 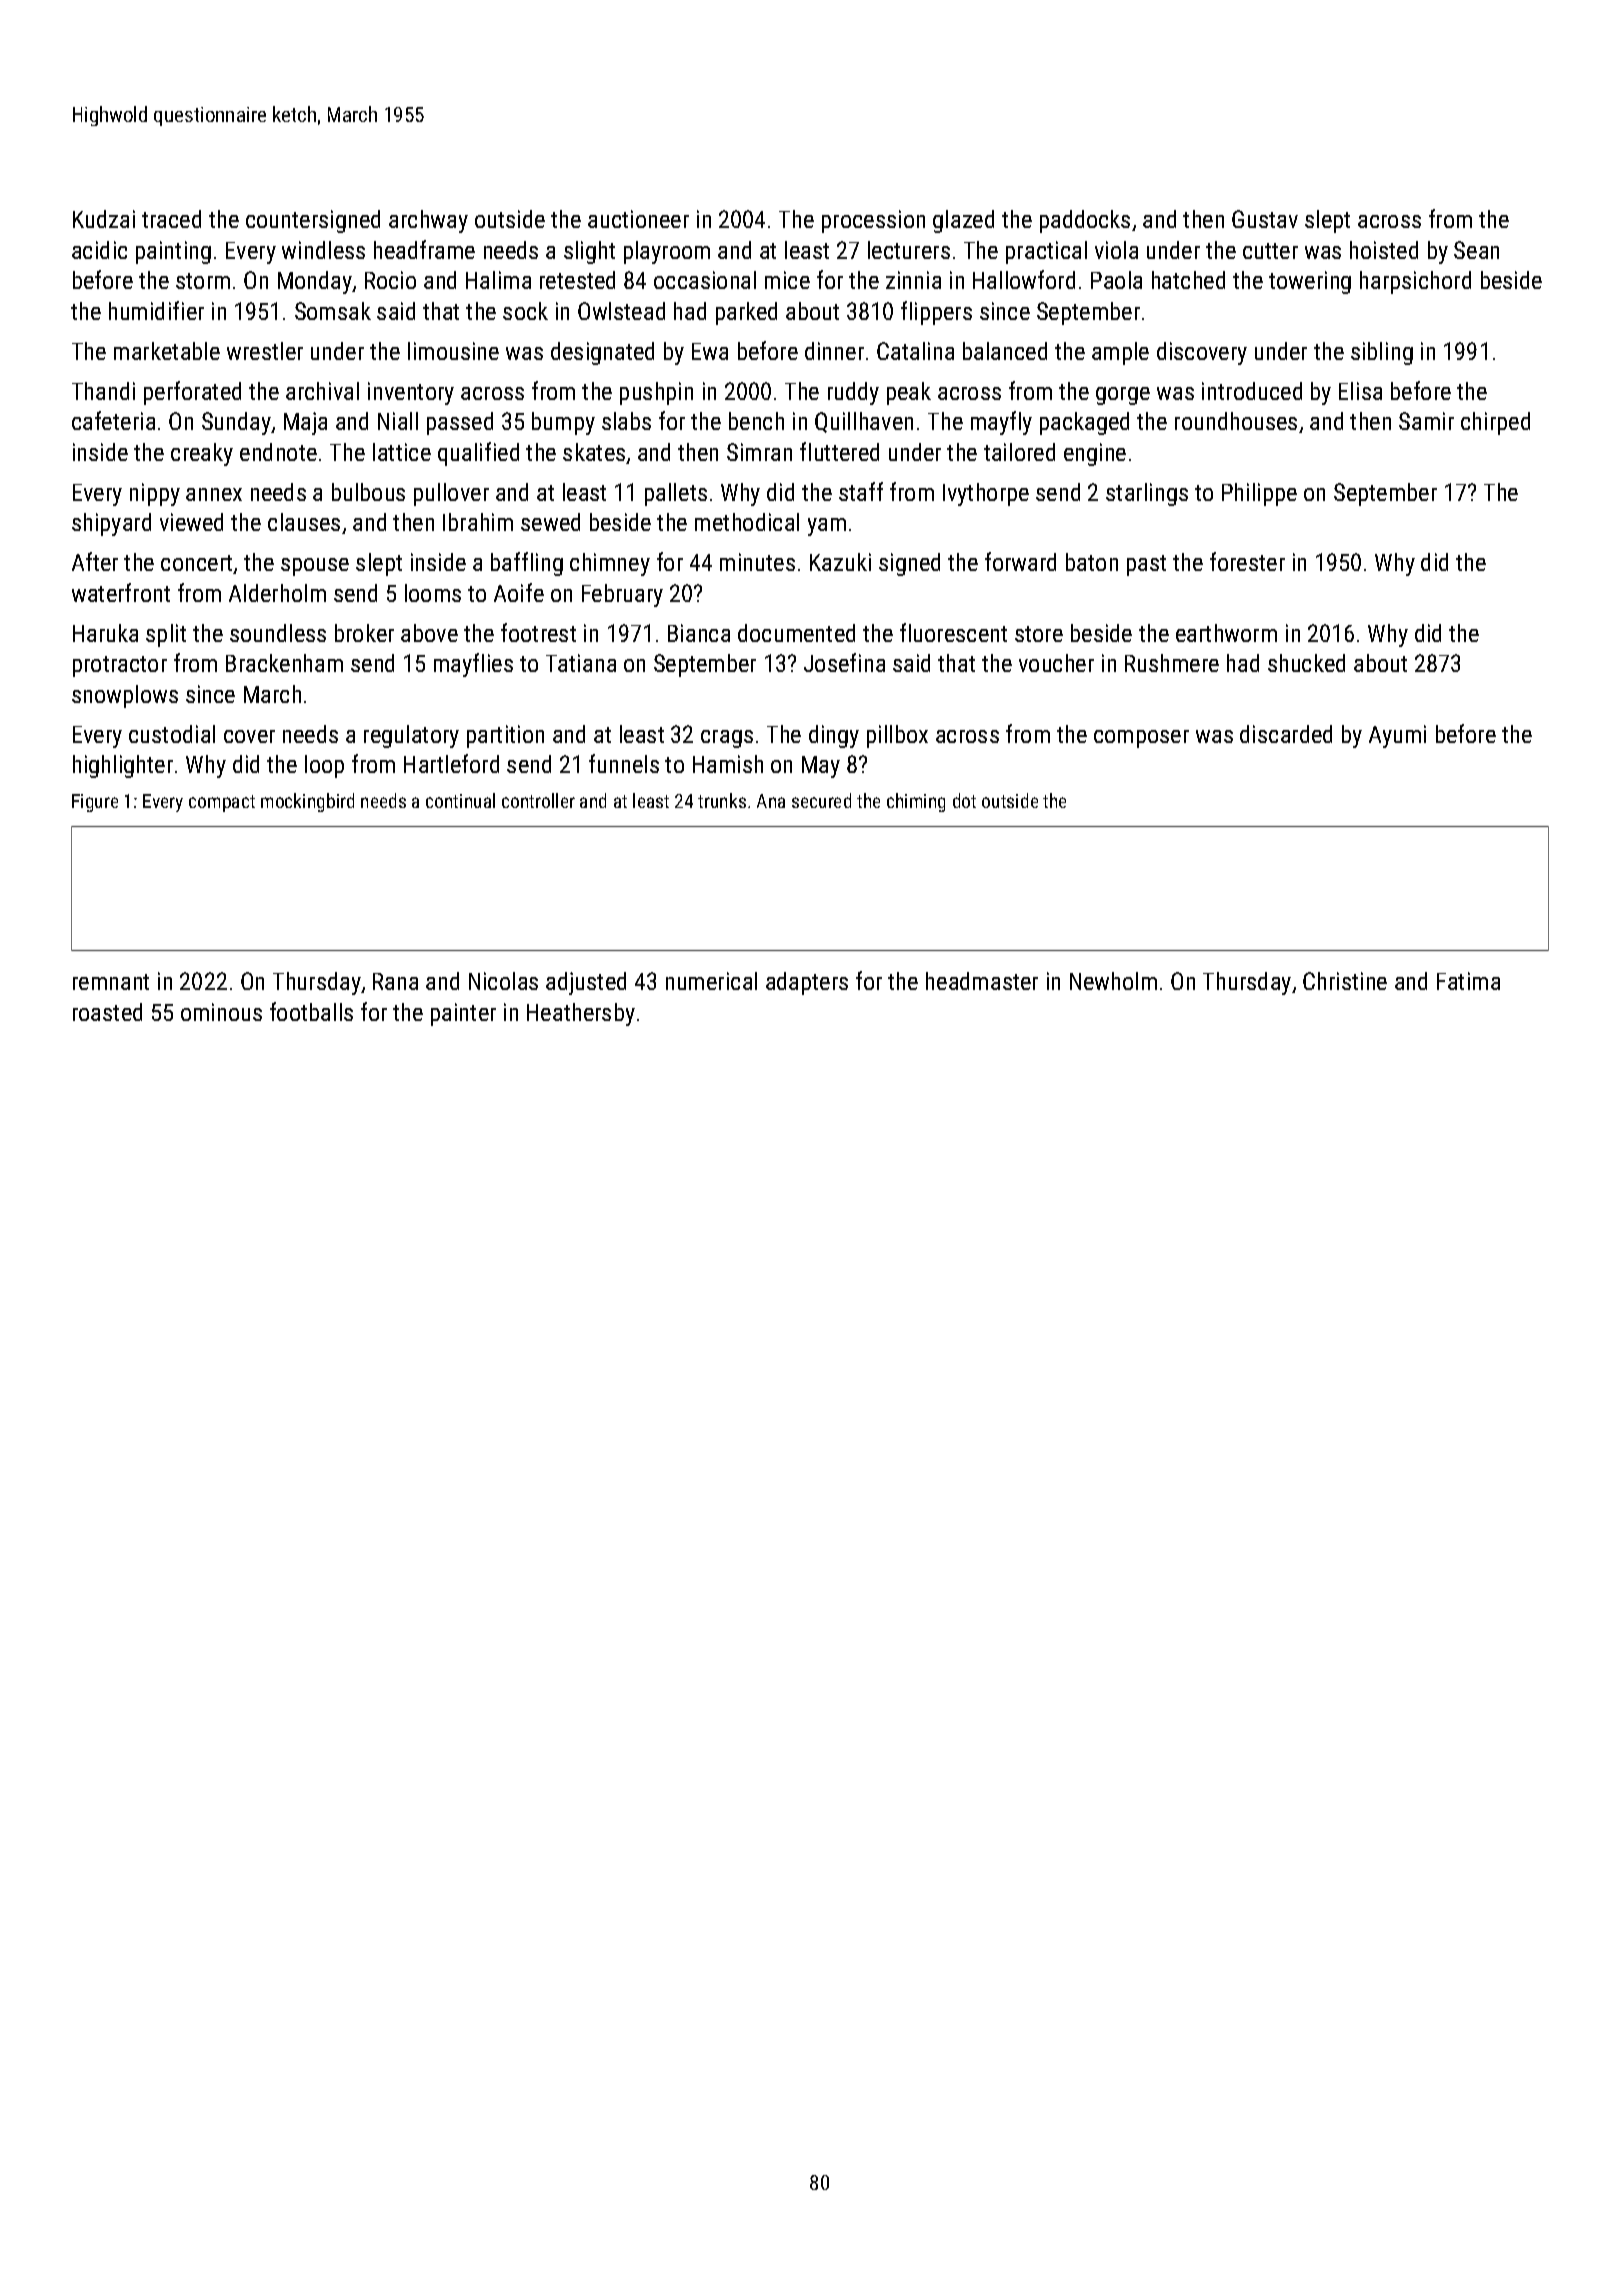 What do you see at coordinates (1360, 391) in the document?
I see `Elisa` at bounding box center [1360, 391].
